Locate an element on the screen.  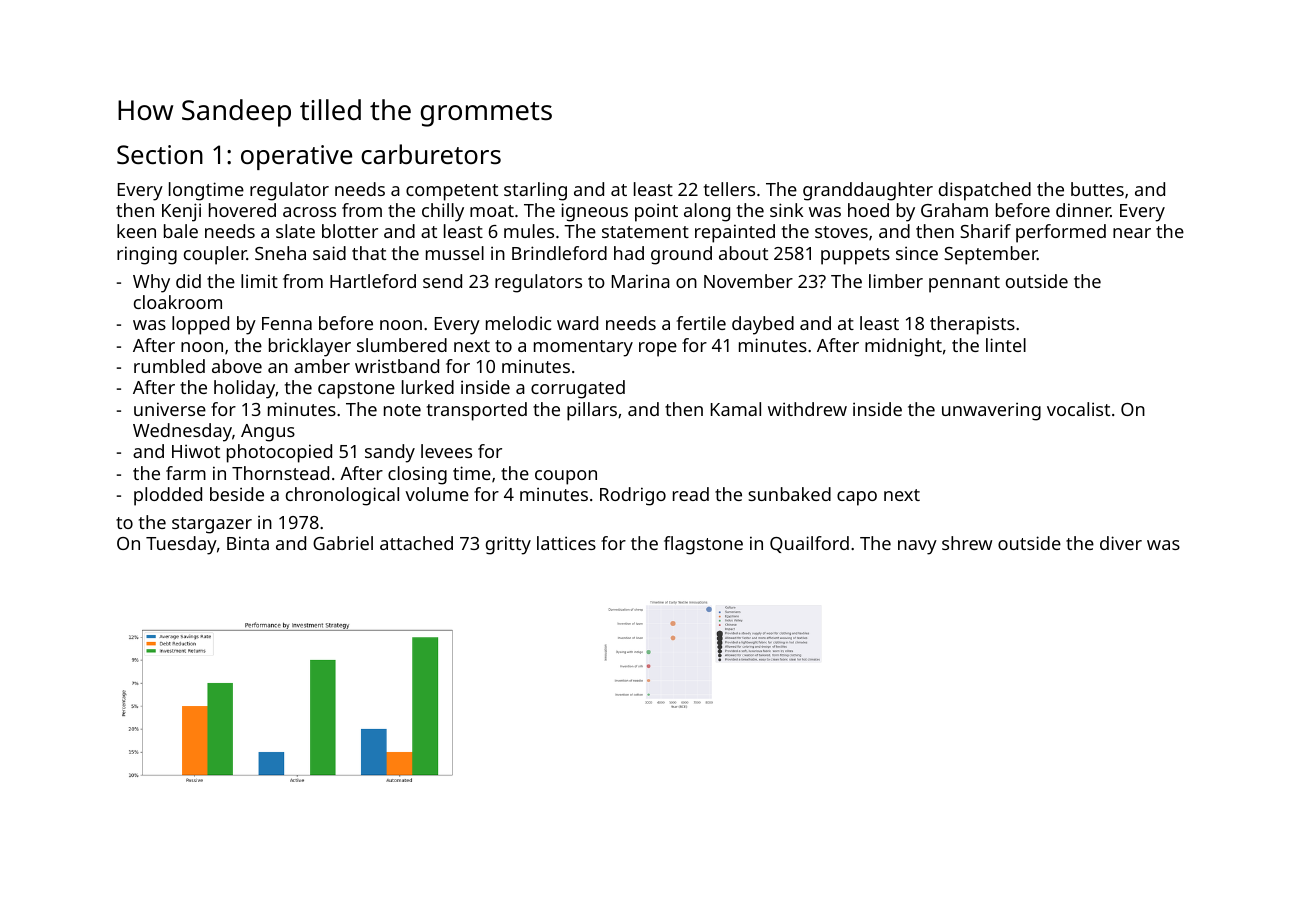
Binta is located at coordinates (248, 543).
